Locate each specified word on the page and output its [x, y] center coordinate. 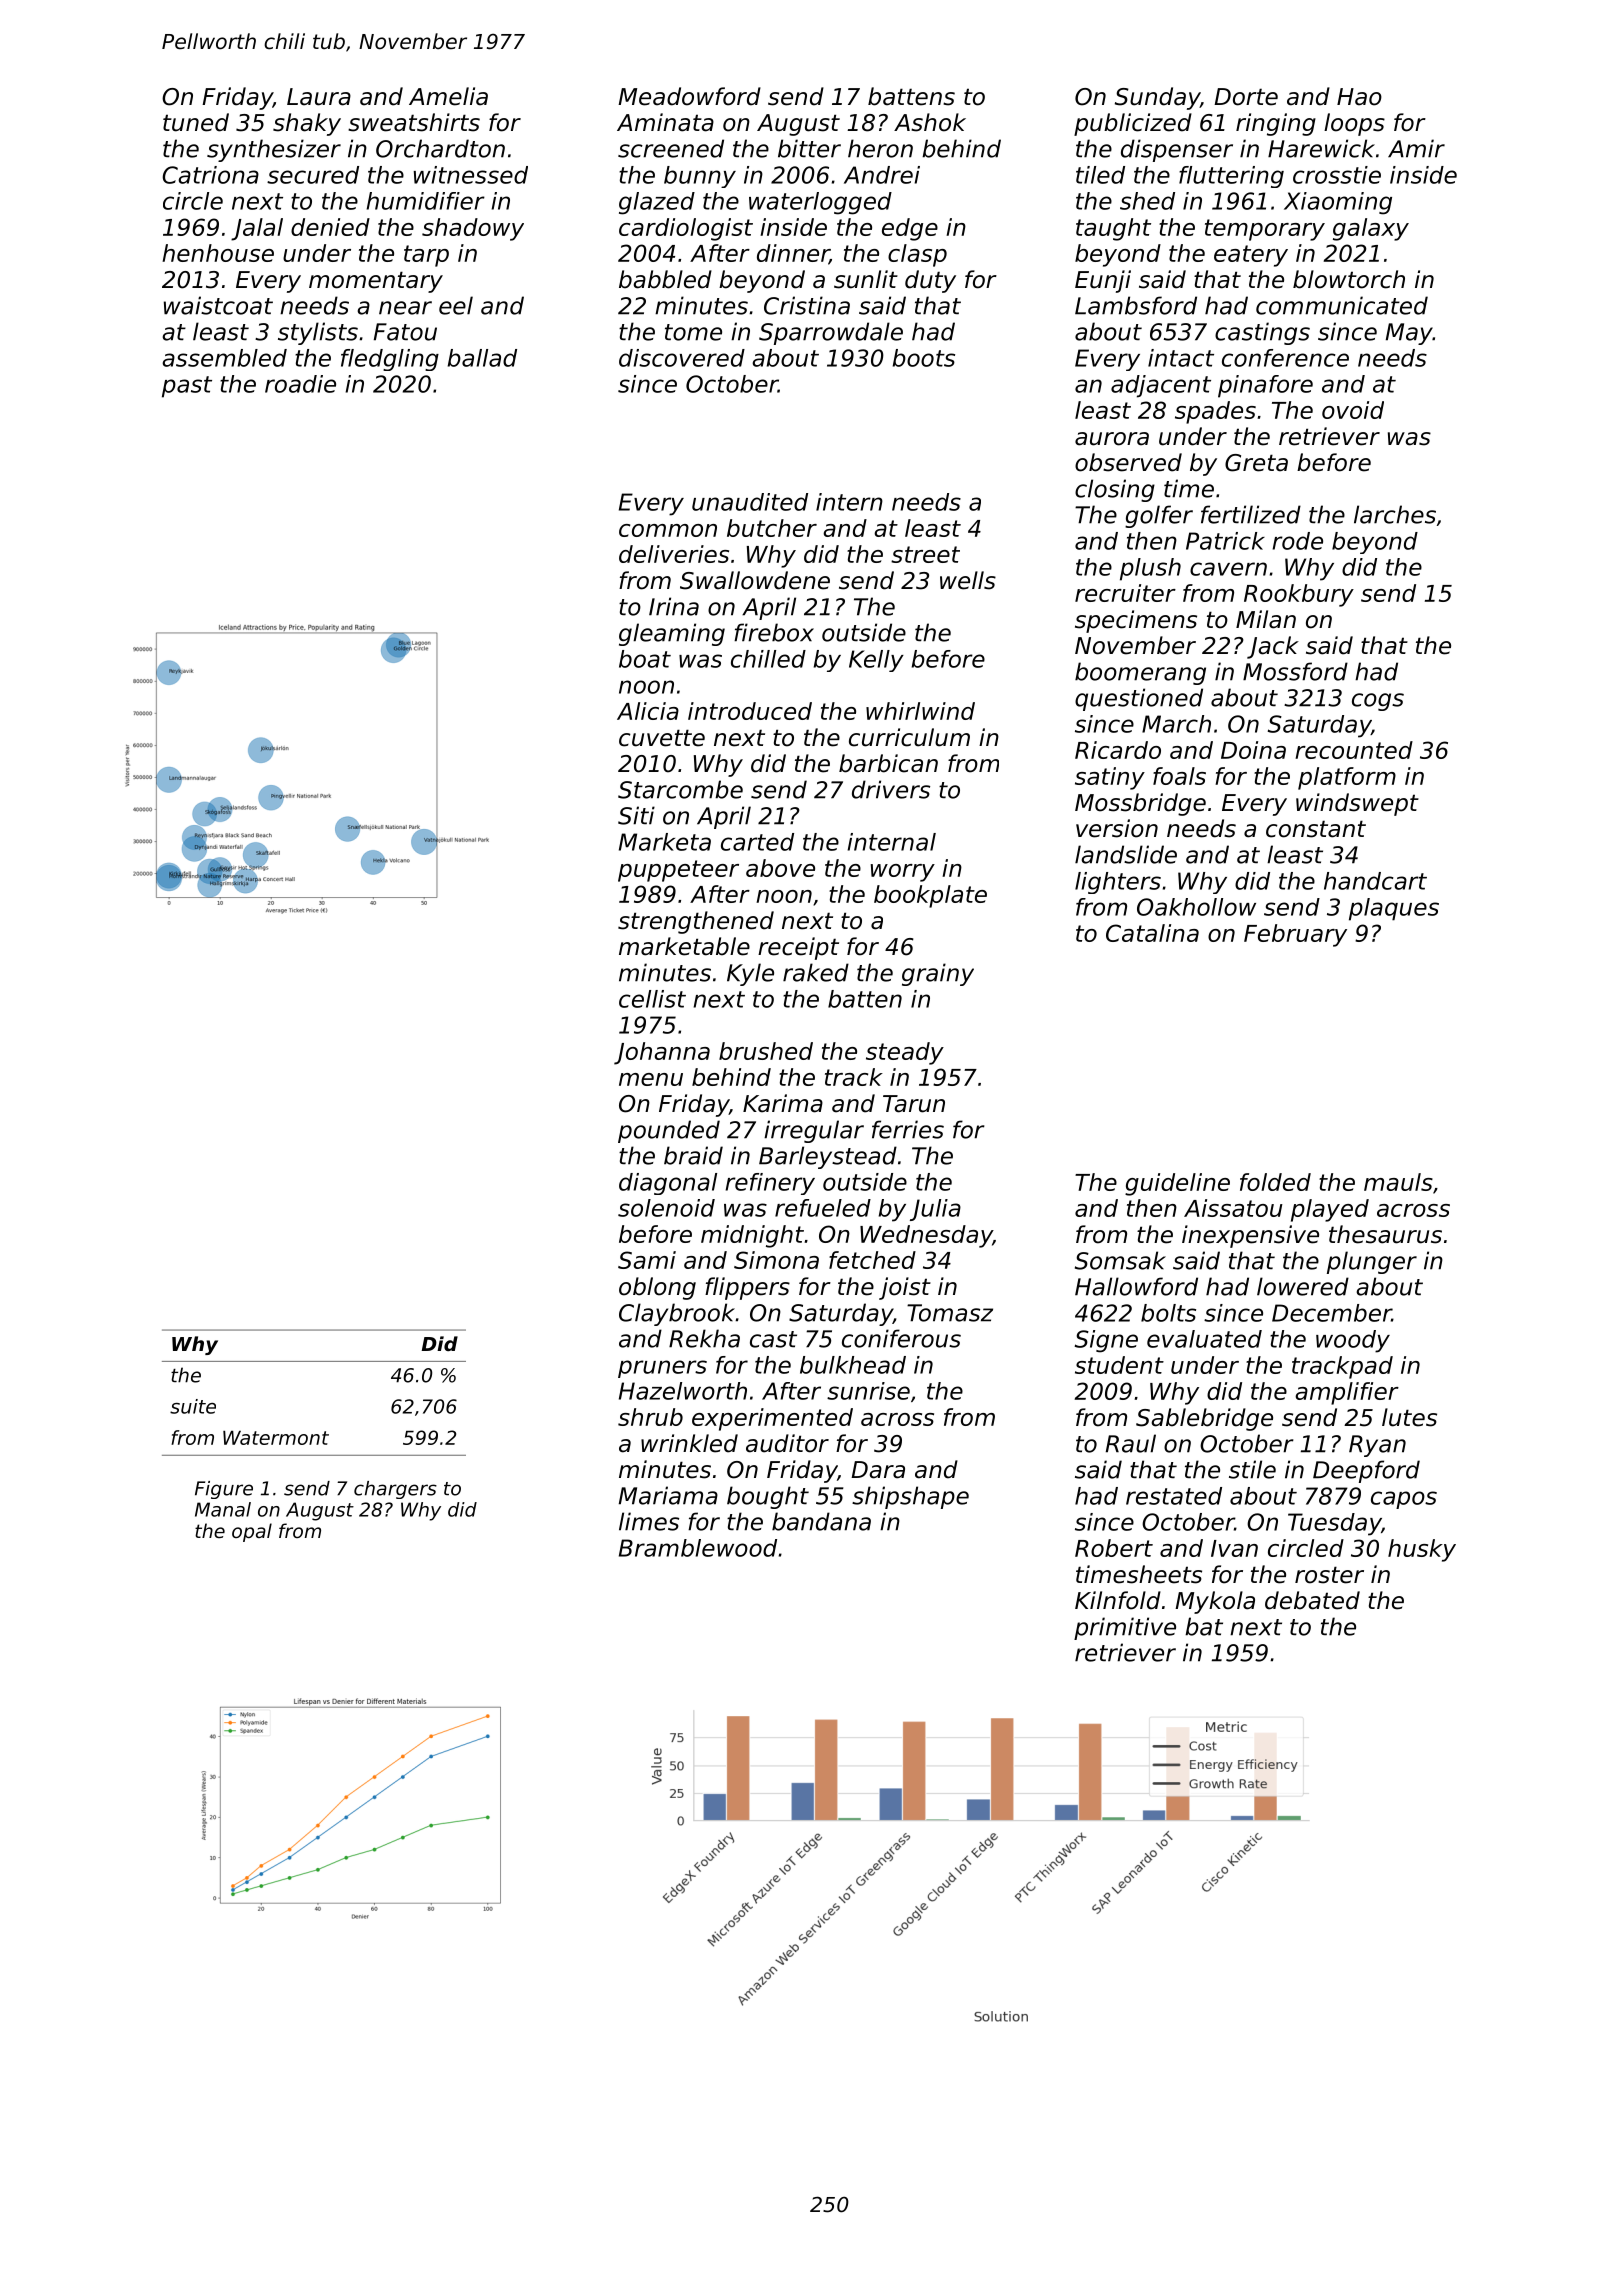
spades [1215, 412]
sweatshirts [414, 122]
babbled [665, 279]
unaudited [750, 502]
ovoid [1353, 410]
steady [905, 1053]
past [187, 387]
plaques [1394, 909]
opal [252, 1532]
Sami [647, 1260]
